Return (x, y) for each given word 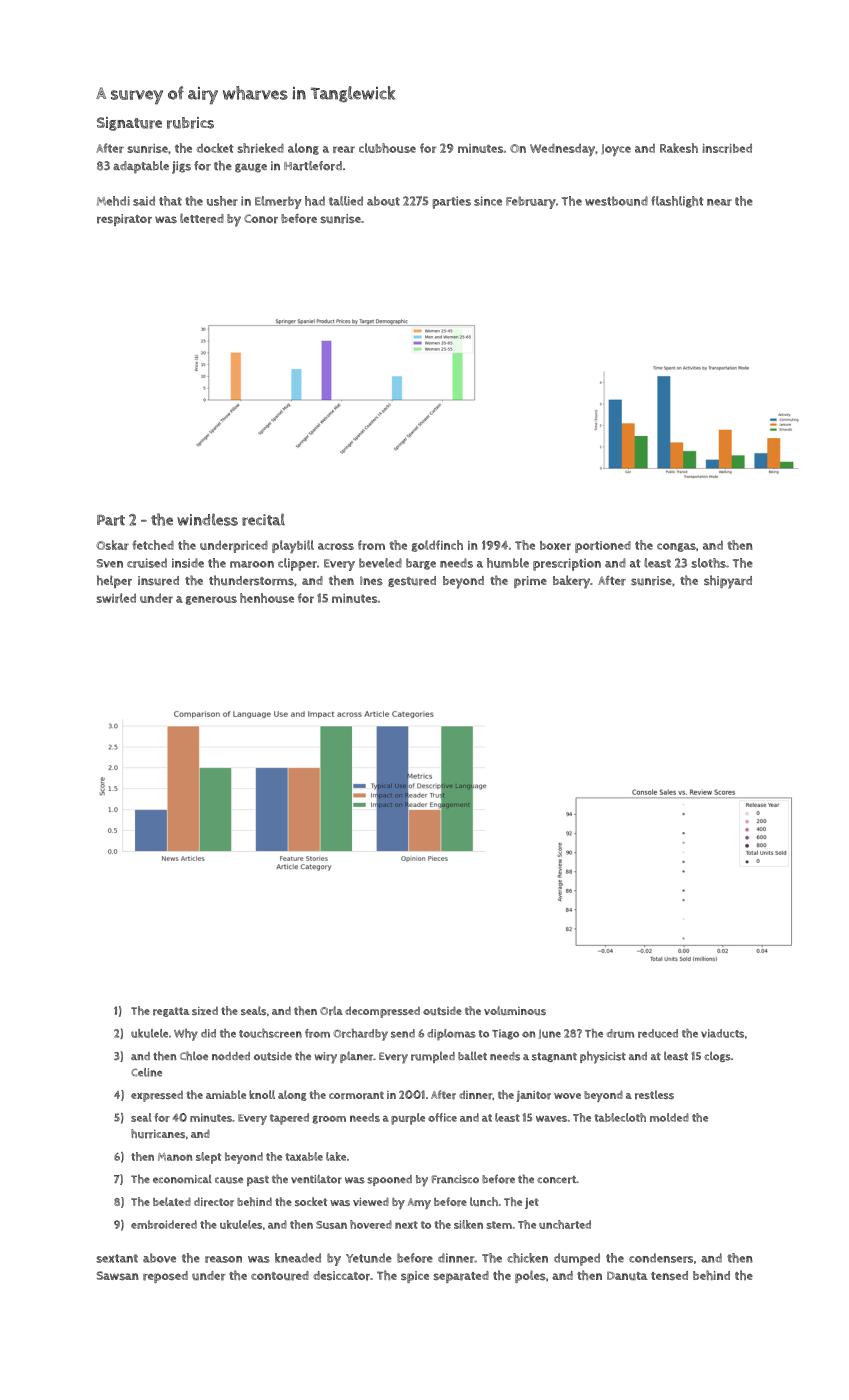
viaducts (722, 1033)
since (488, 201)
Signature (129, 124)
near (719, 202)
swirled (116, 598)
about (383, 201)
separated (461, 1277)
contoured (280, 1276)
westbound (616, 201)
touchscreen (270, 1033)
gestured (412, 581)
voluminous (515, 1010)
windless (207, 519)
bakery (571, 582)
